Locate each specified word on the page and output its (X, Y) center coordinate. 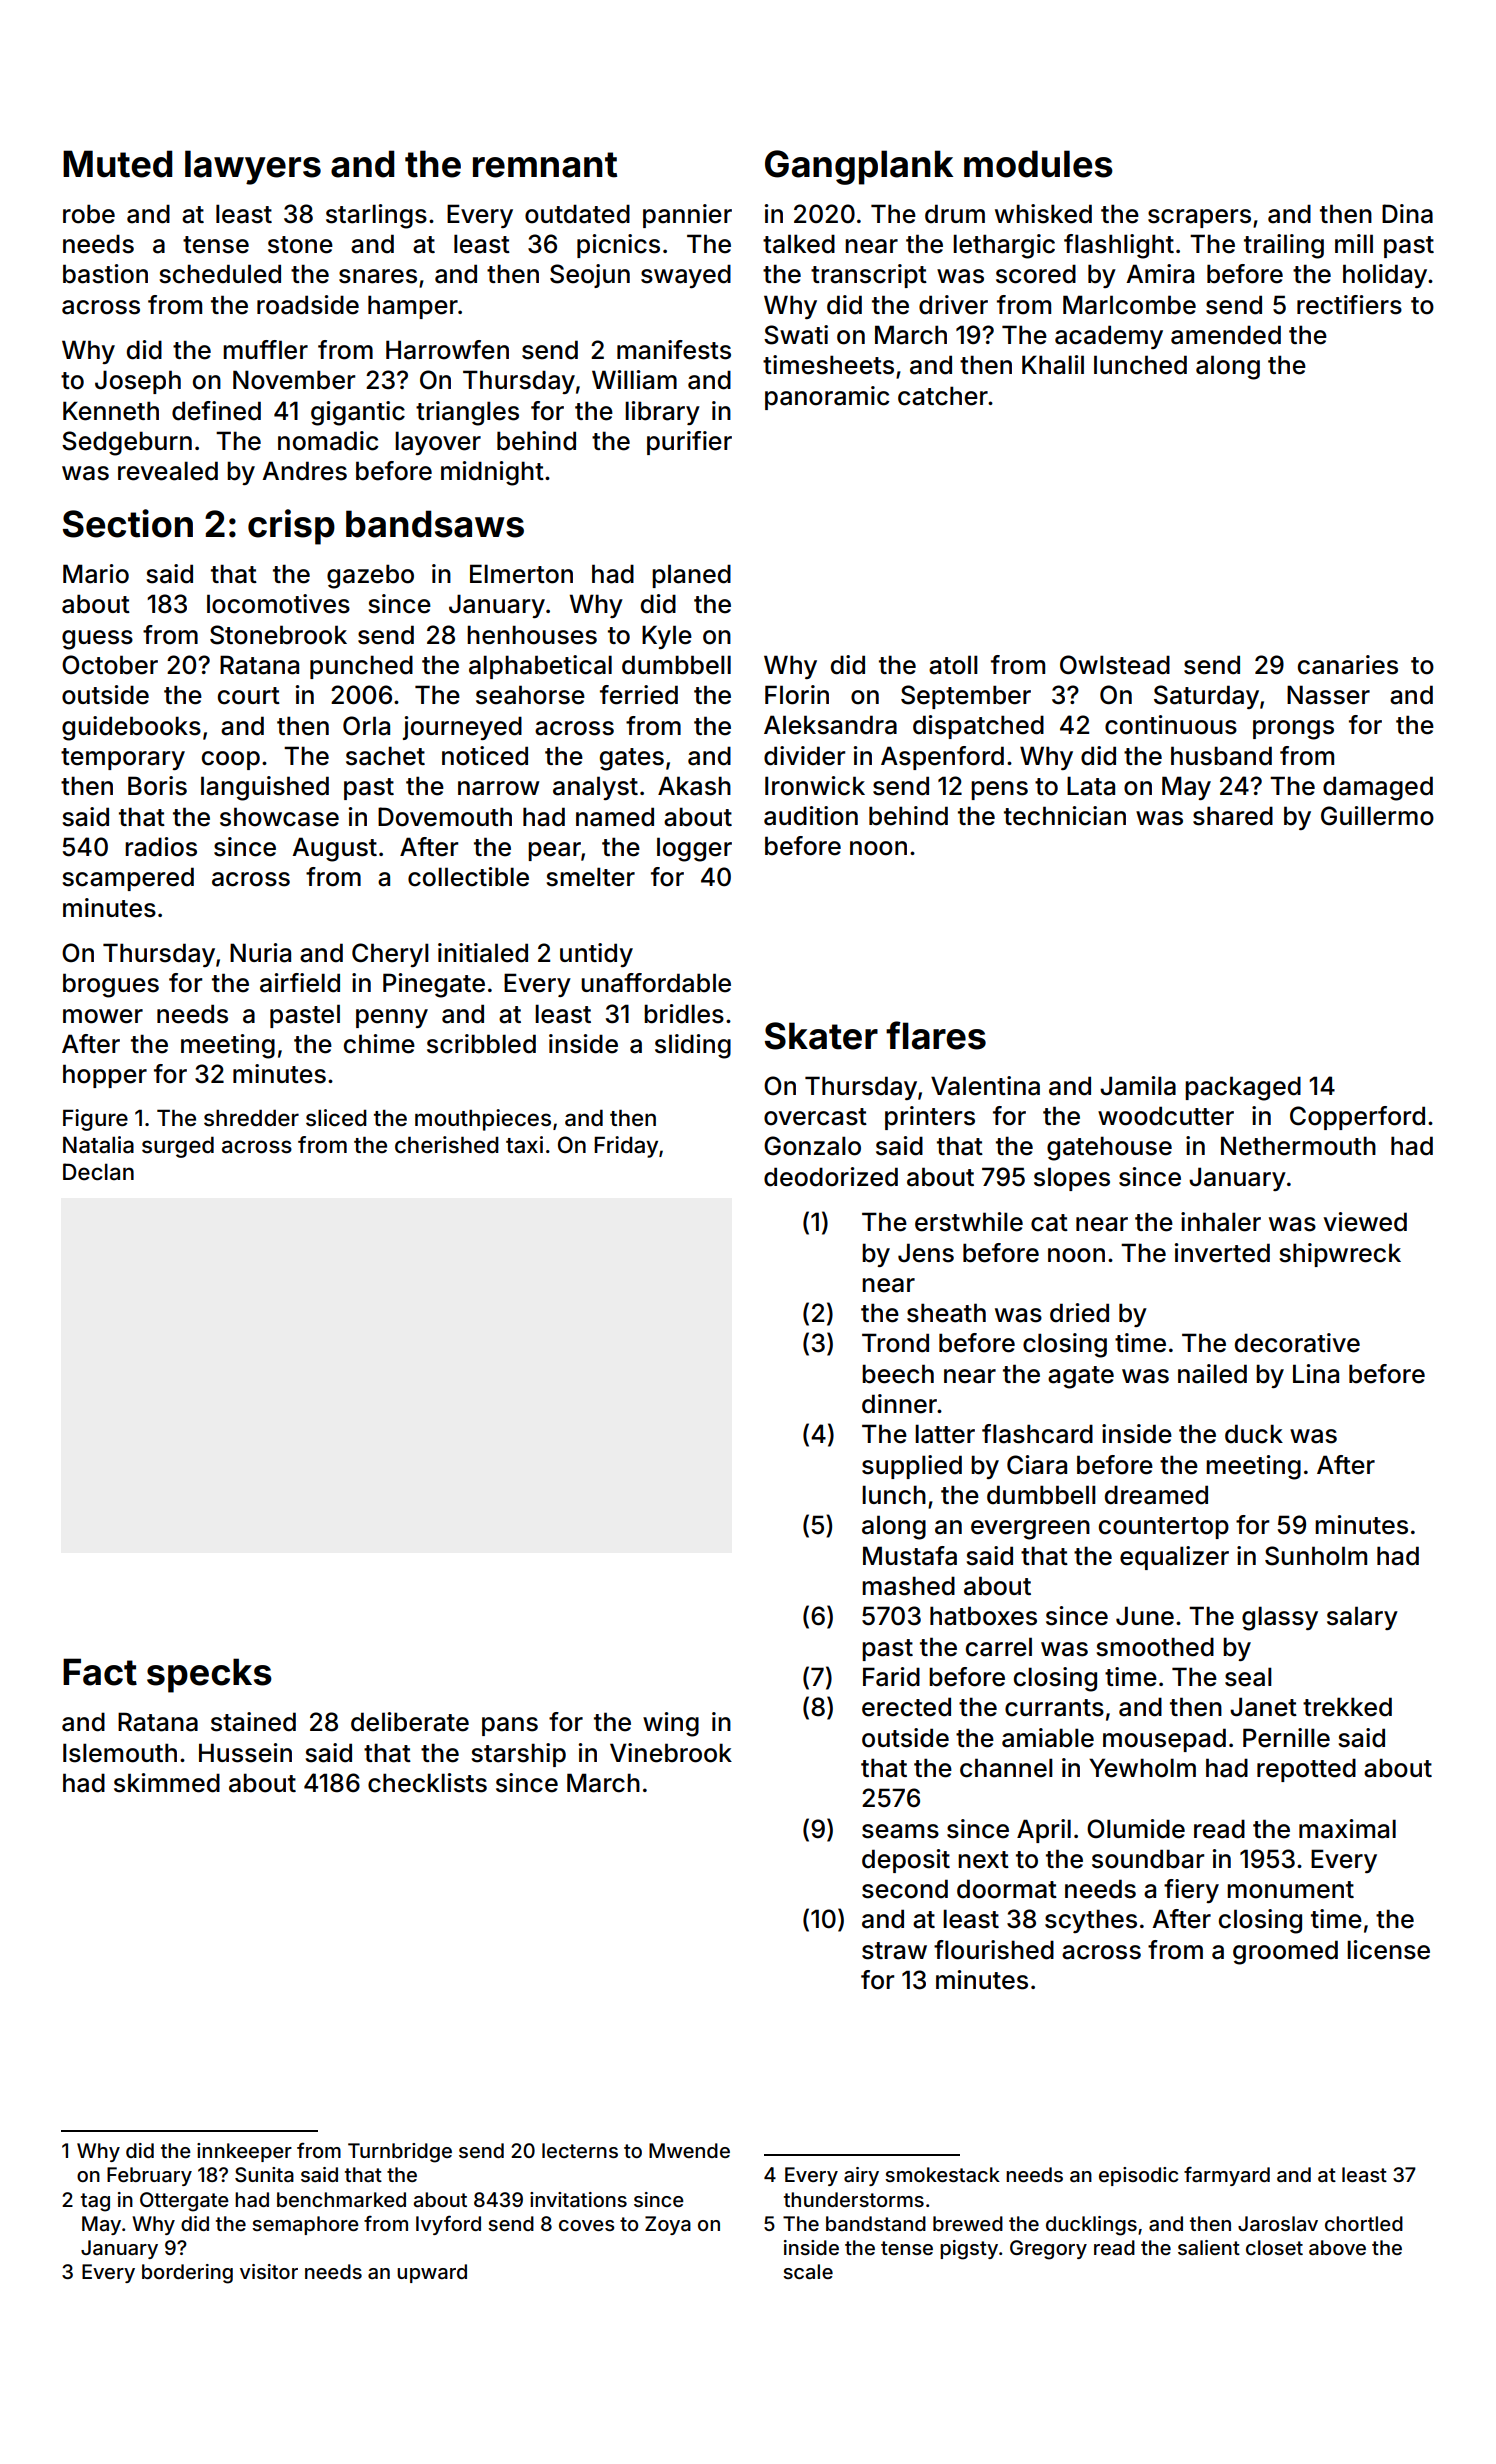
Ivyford (448, 2225)
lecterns (580, 2150)
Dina (1407, 214)
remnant (545, 165)
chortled (1364, 2223)
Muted (117, 164)
